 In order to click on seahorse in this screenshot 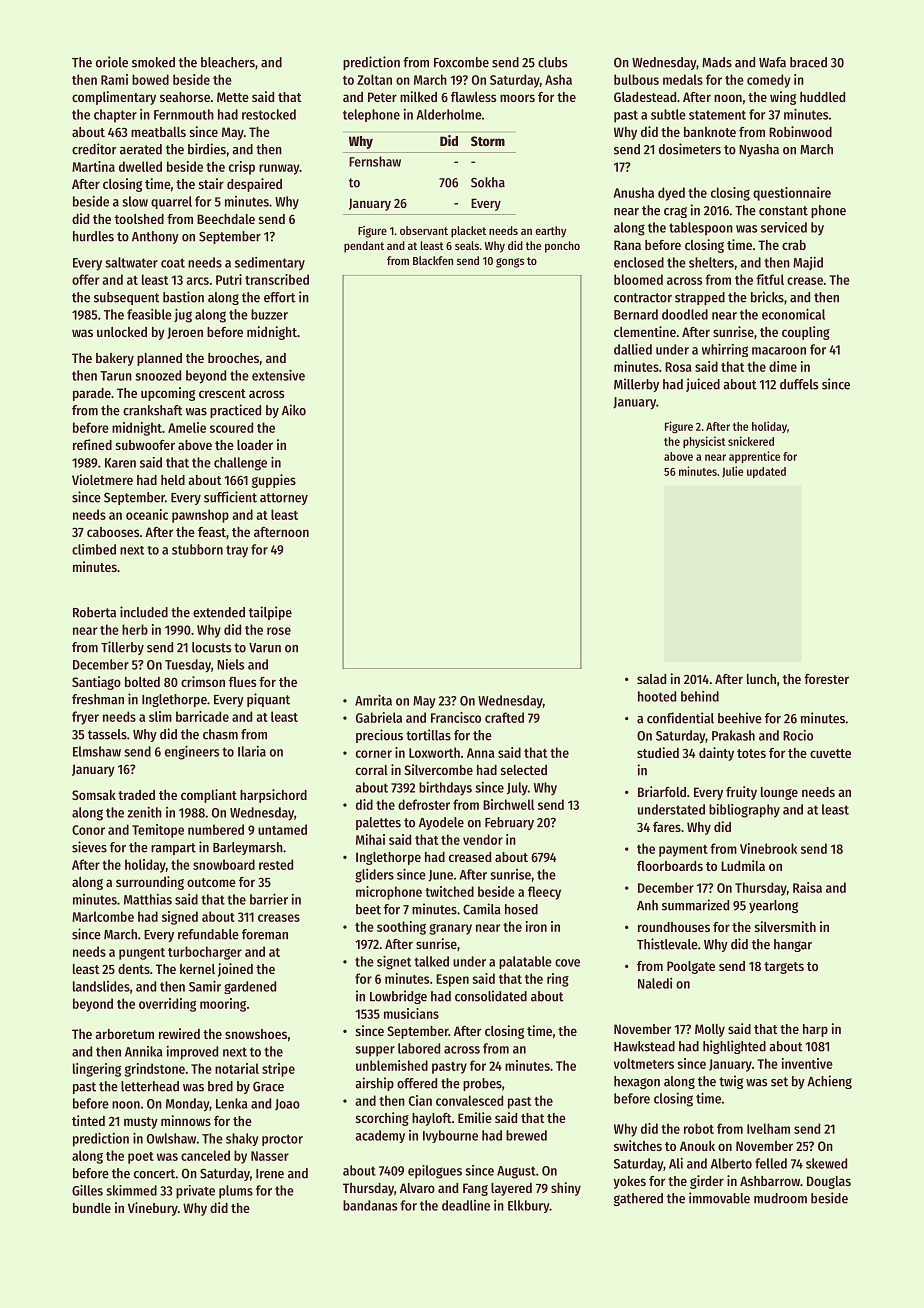, I will do `click(185, 97)`.
